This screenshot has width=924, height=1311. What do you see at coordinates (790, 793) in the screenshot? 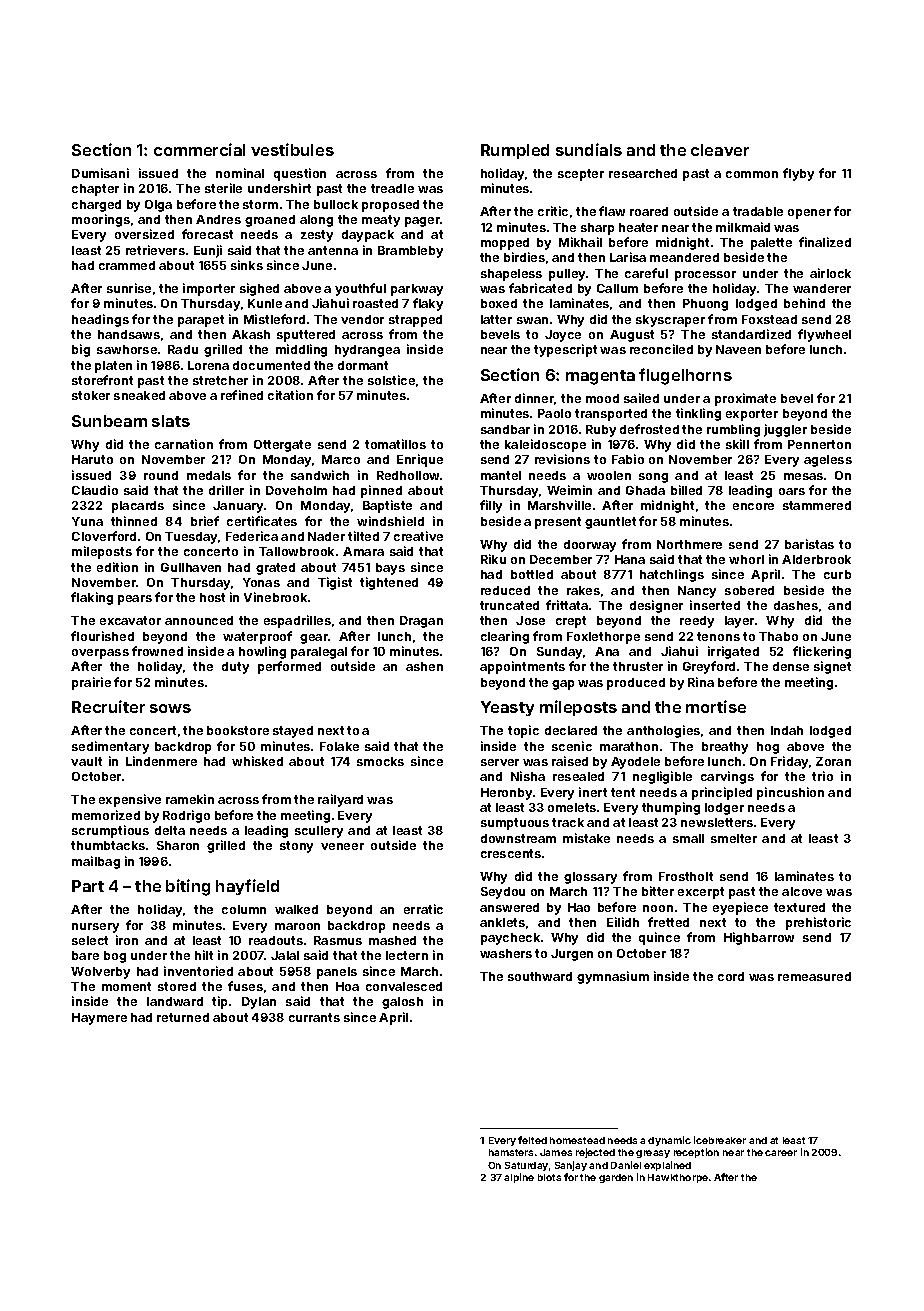
I see `pincushion` at bounding box center [790, 793].
